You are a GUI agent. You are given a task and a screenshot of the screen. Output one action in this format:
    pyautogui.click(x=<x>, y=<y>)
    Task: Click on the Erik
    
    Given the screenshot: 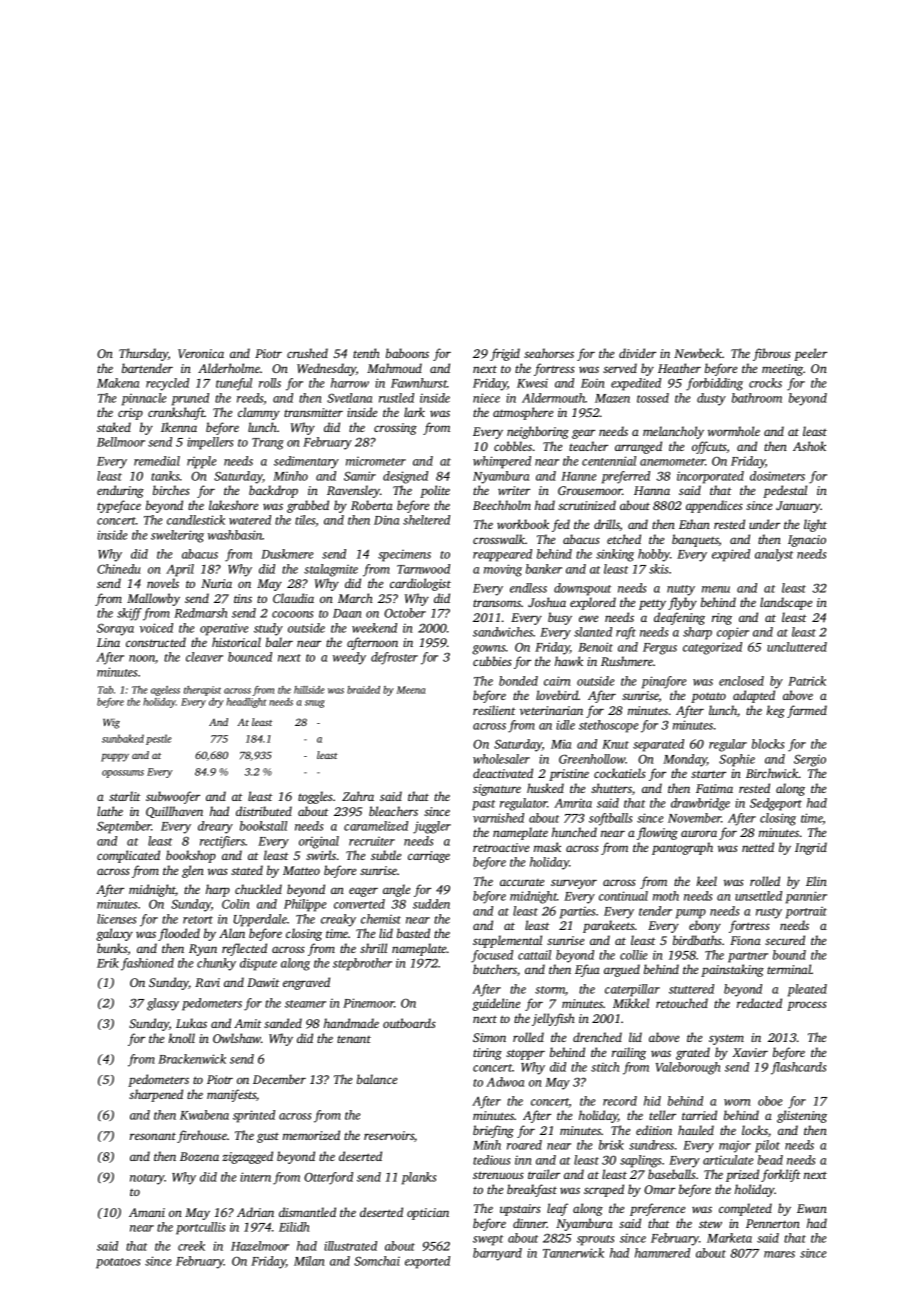 What is the action you would take?
    pyautogui.click(x=108, y=963)
